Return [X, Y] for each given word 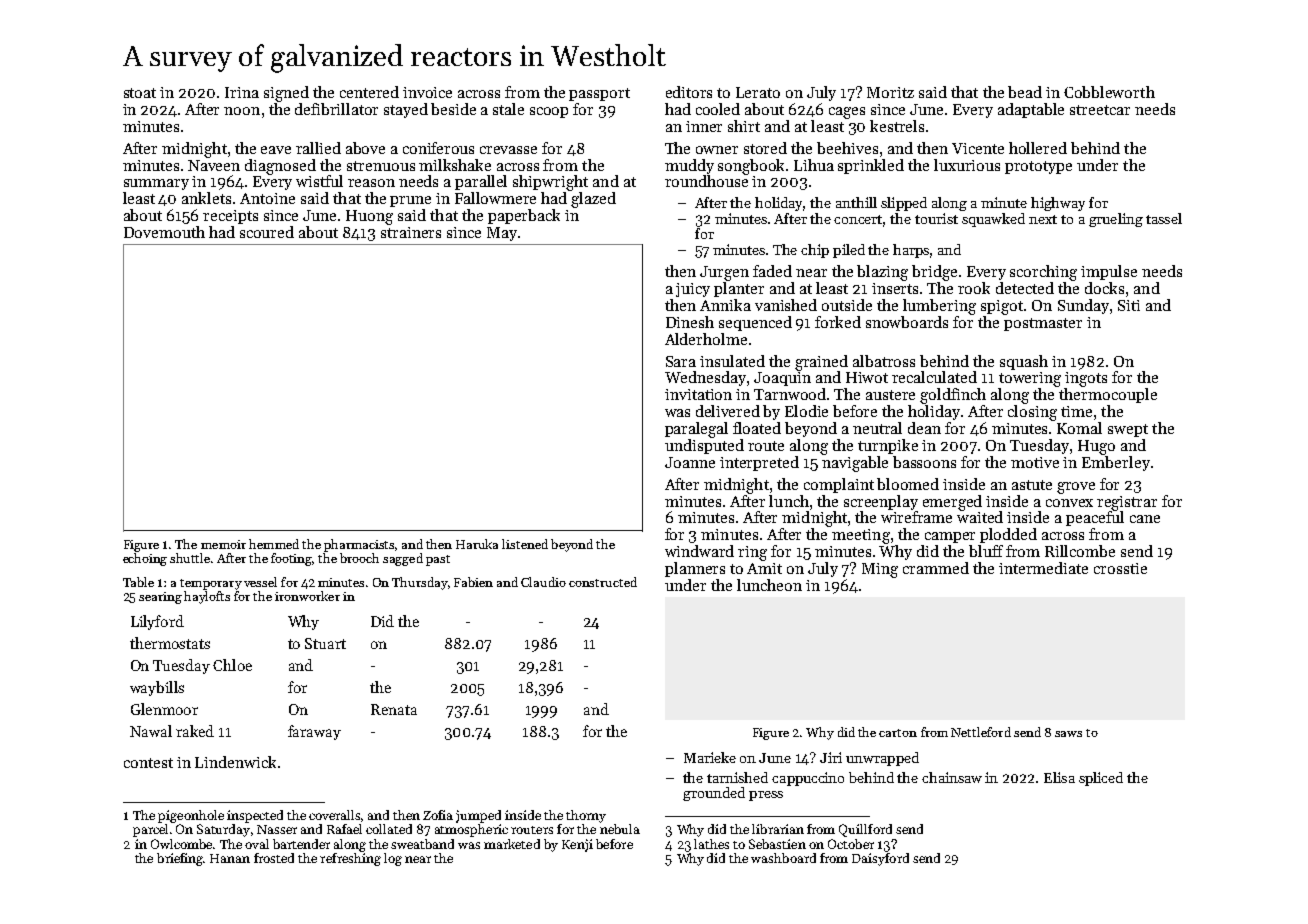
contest [148, 763]
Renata [394, 709]
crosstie [1120, 568]
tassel [1164, 218]
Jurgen [724, 273]
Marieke [710, 757]
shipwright [550, 183]
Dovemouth [164, 232]
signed [286, 94]
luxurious [967, 165]
